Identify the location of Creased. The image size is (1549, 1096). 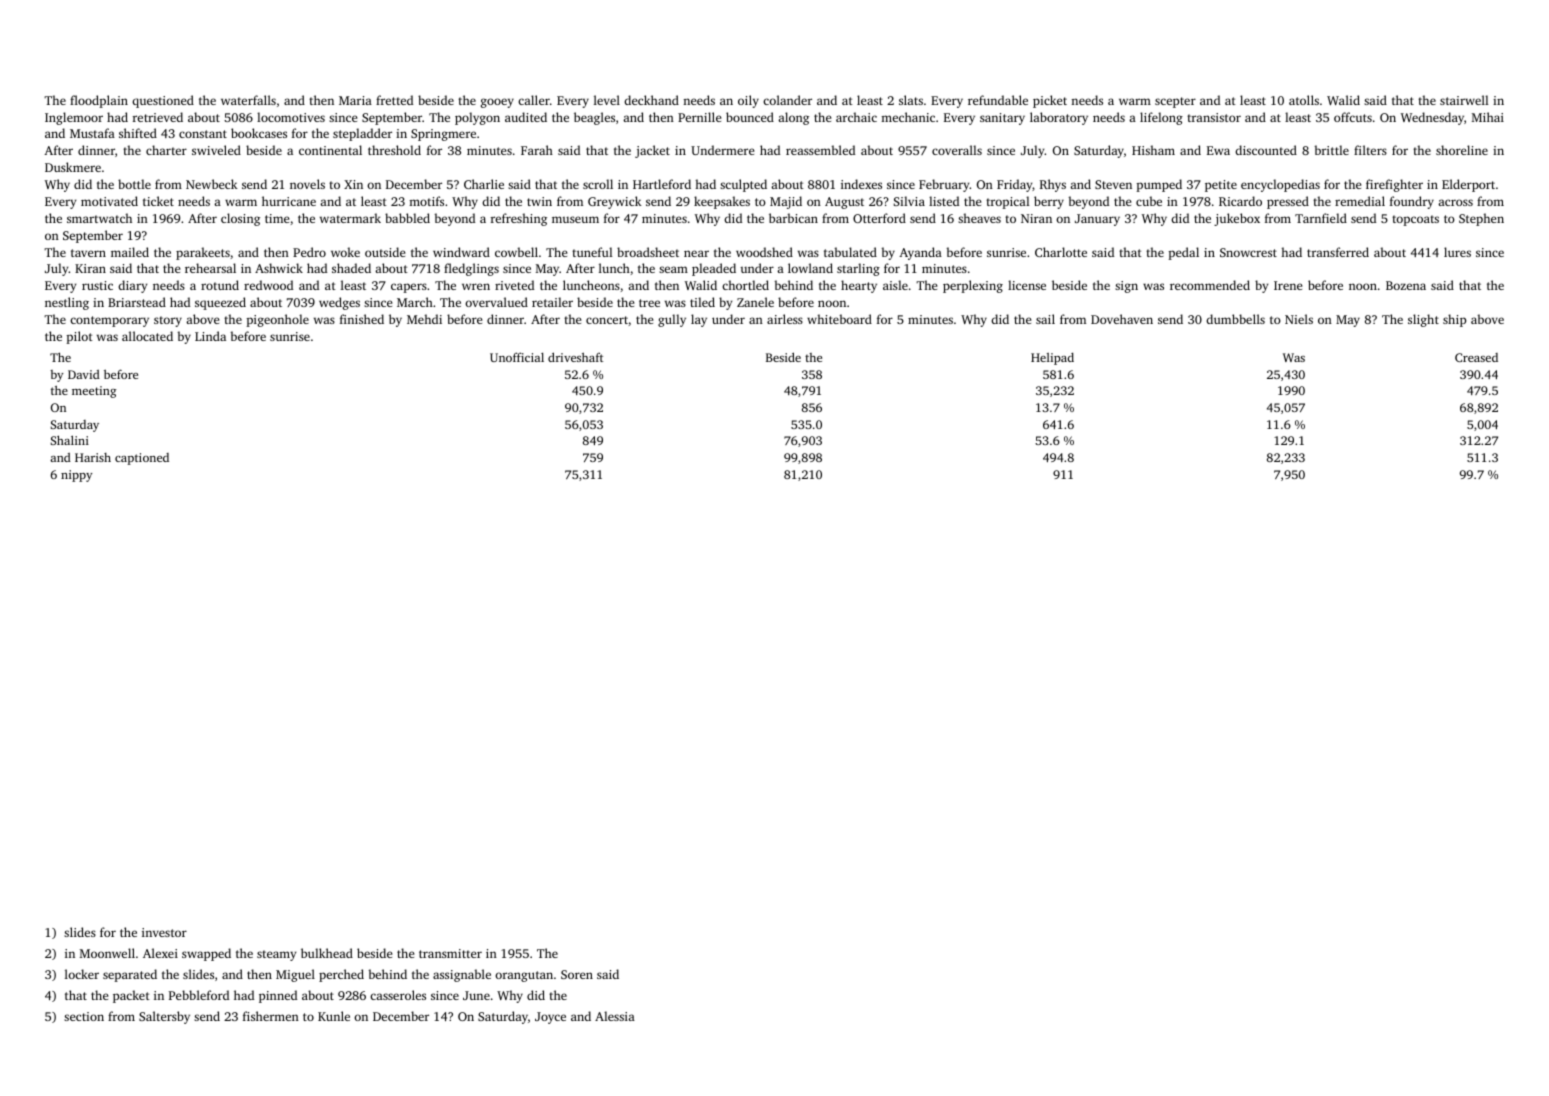
(1476, 357).
